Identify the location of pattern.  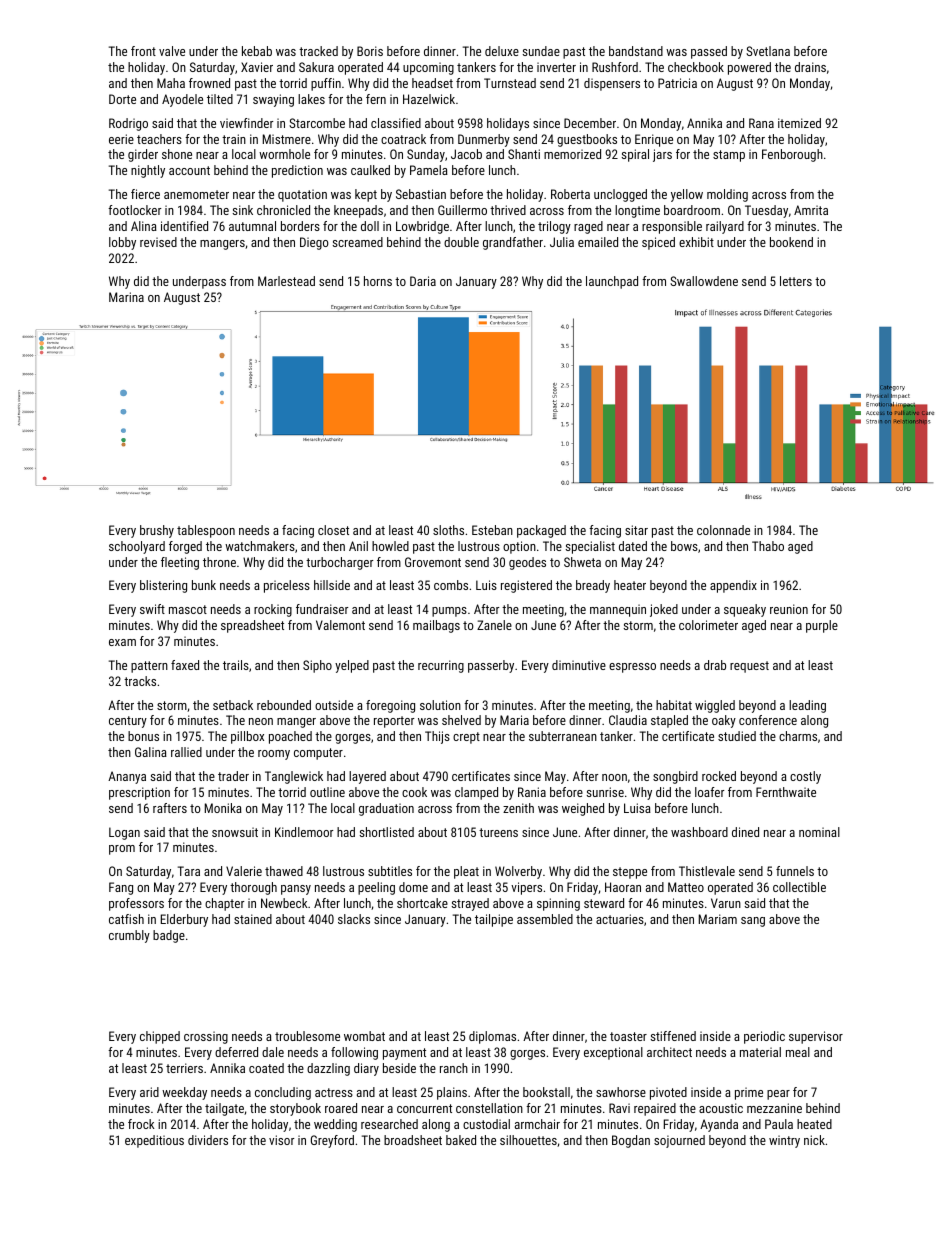
(149, 667).
